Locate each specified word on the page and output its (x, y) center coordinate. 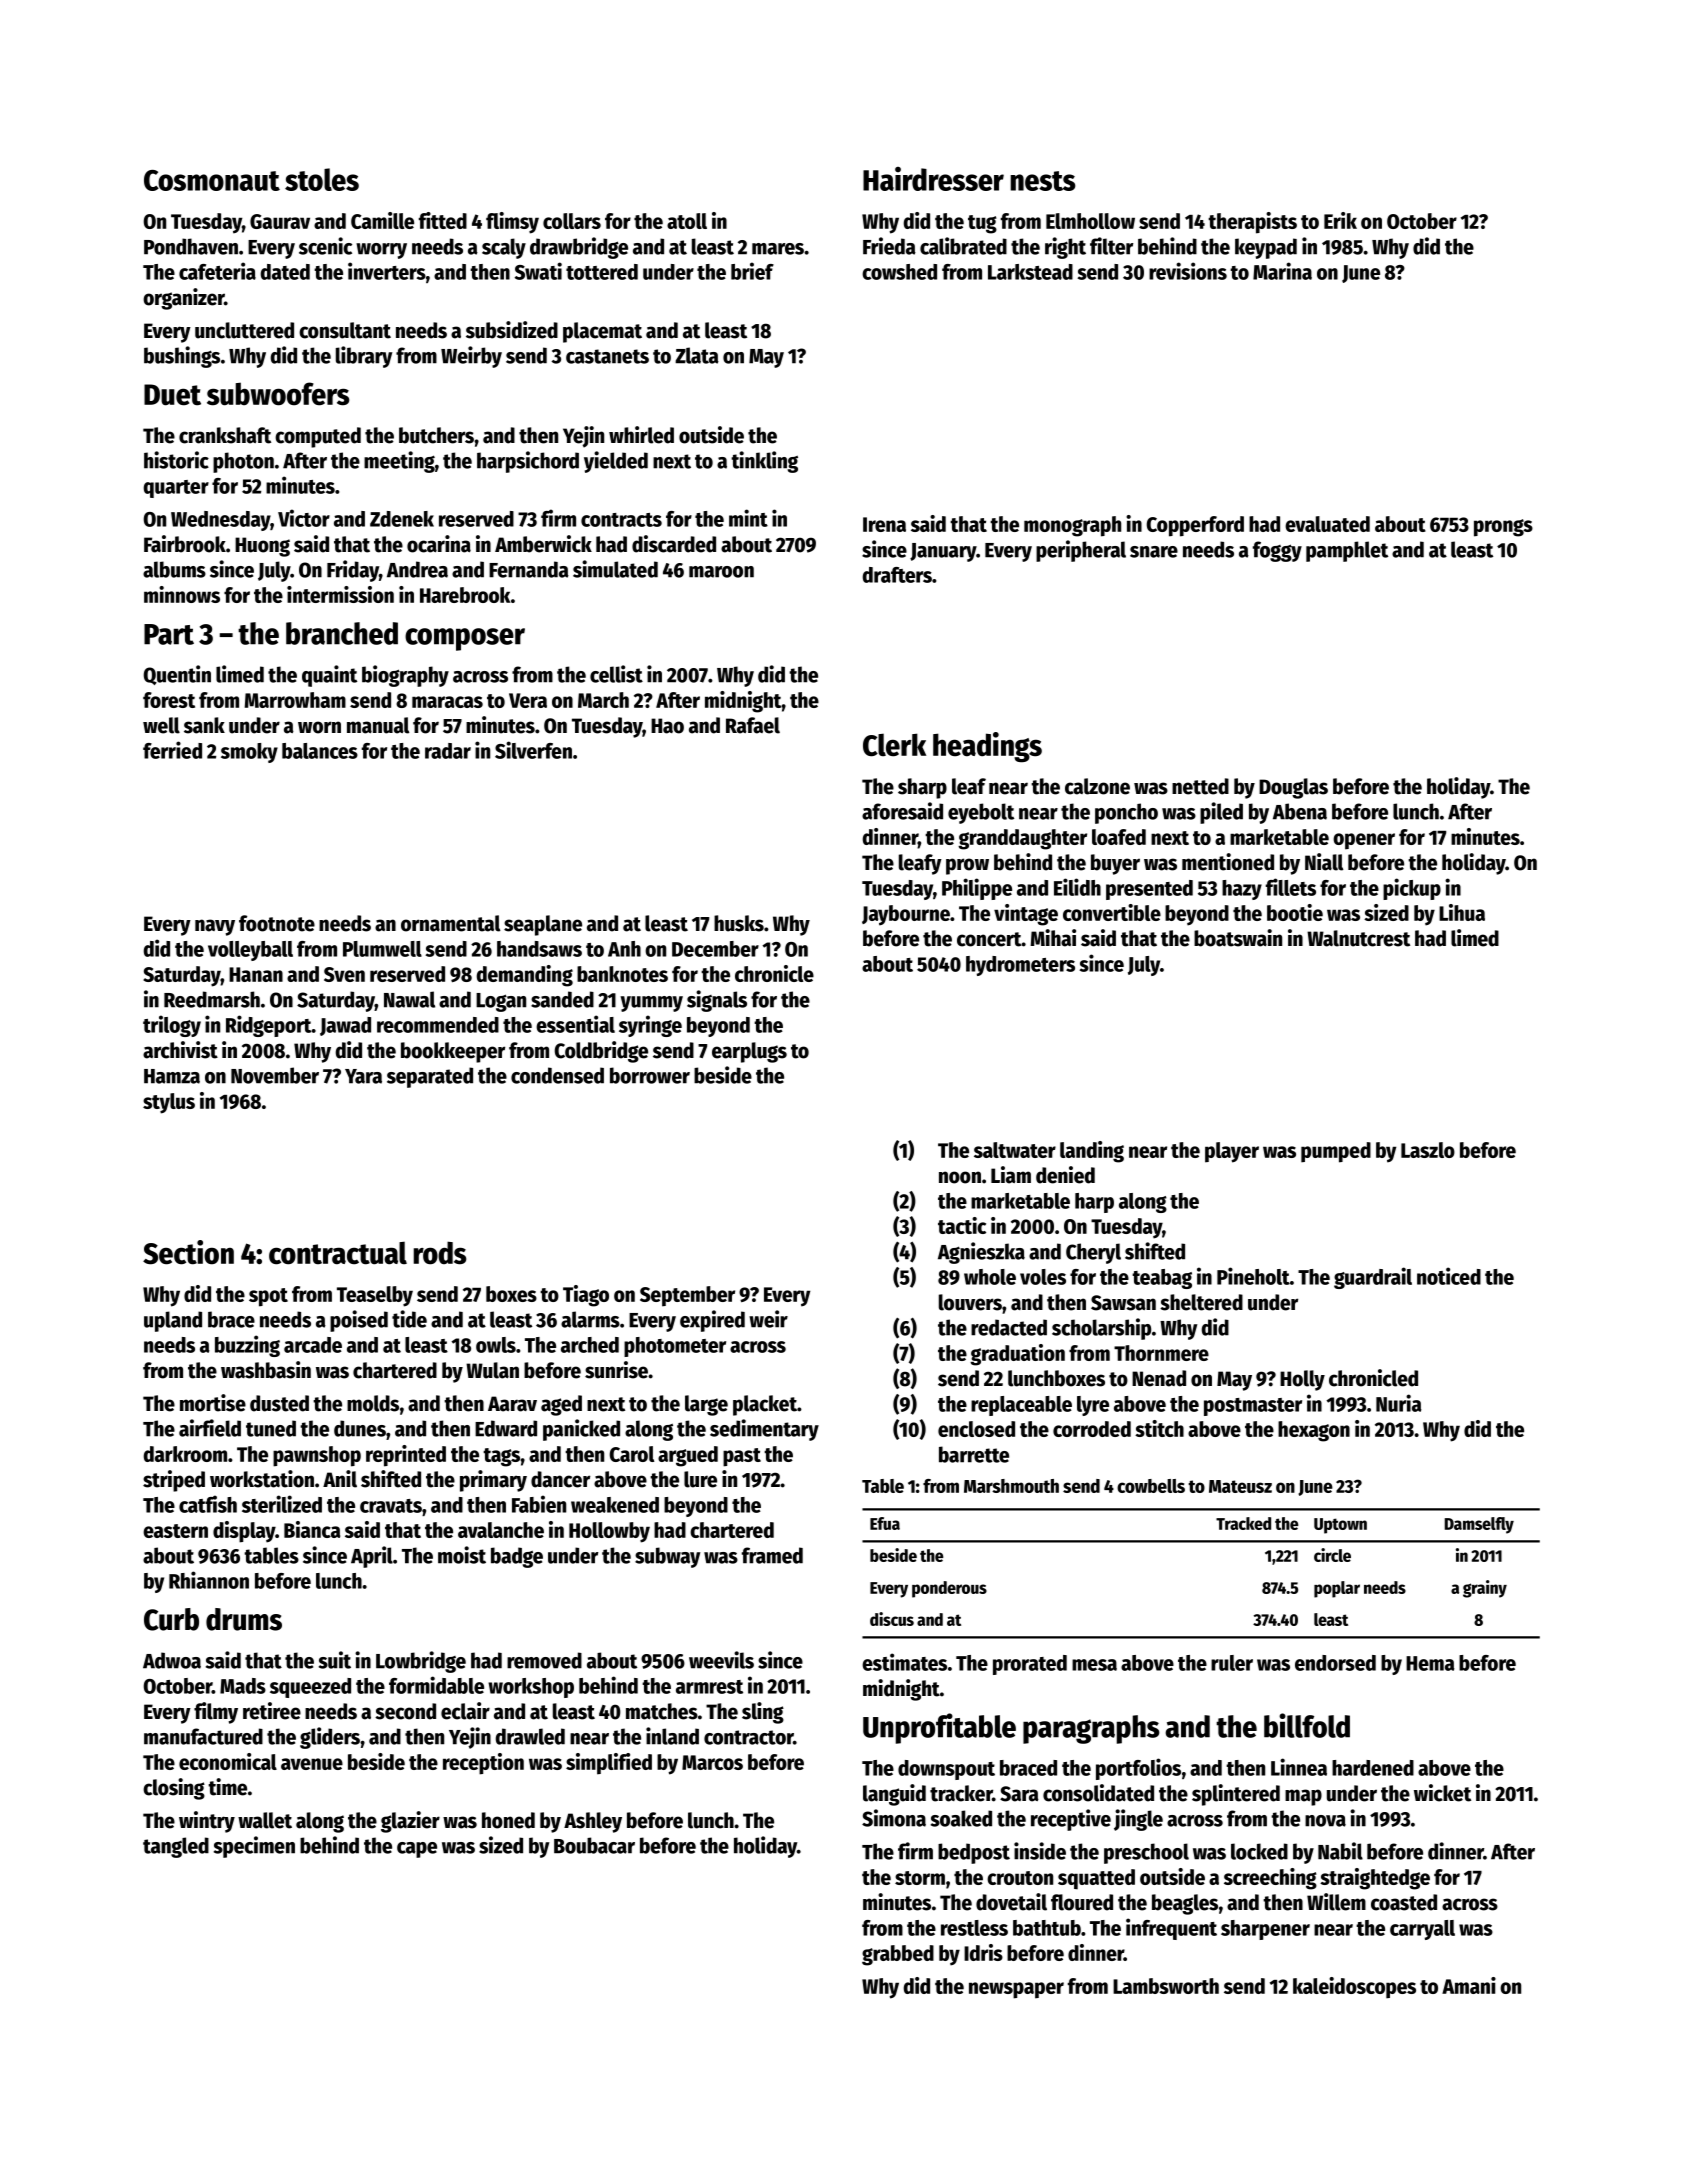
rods (439, 1253)
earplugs (749, 1052)
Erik (1340, 220)
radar (448, 751)
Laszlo (1428, 1150)
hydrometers (1020, 966)
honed (508, 1820)
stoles (322, 179)
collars (572, 221)
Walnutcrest (1358, 938)
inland (672, 1736)
